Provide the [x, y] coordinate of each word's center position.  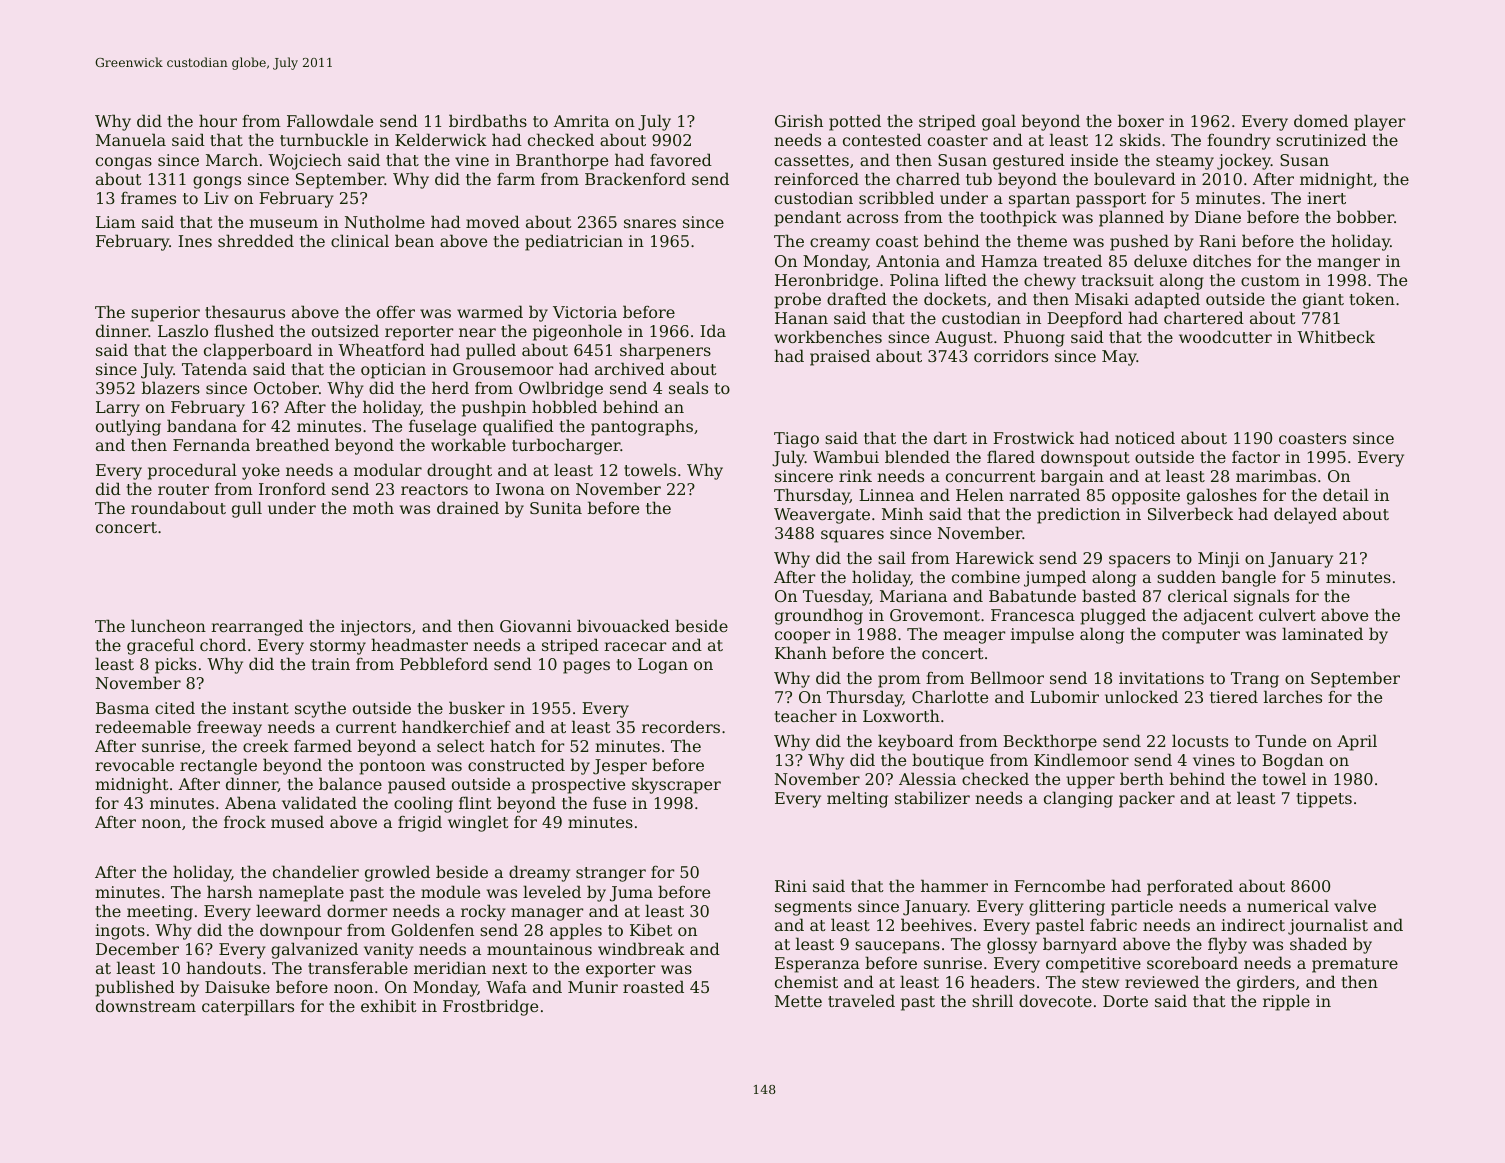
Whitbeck [1336, 336]
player [1379, 122]
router [183, 489]
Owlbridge [561, 389]
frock [245, 821]
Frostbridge [490, 1007]
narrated [1044, 494]
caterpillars [248, 1007]
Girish [799, 120]
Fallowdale [330, 120]
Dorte [1125, 1001]
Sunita [556, 508]
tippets [1324, 800]
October [286, 387]
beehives [936, 924]
